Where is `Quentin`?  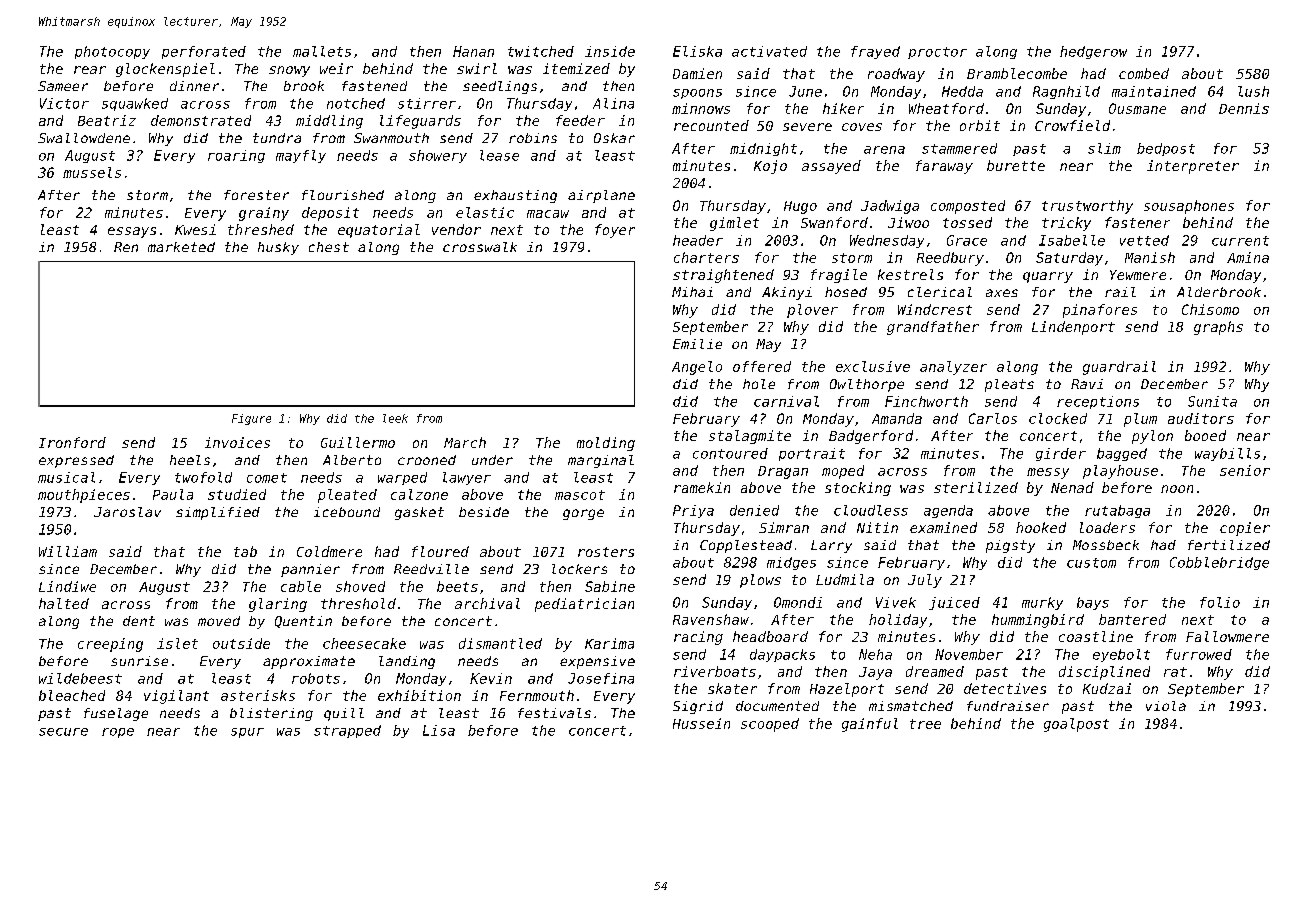
Quentin is located at coordinates (303, 622).
